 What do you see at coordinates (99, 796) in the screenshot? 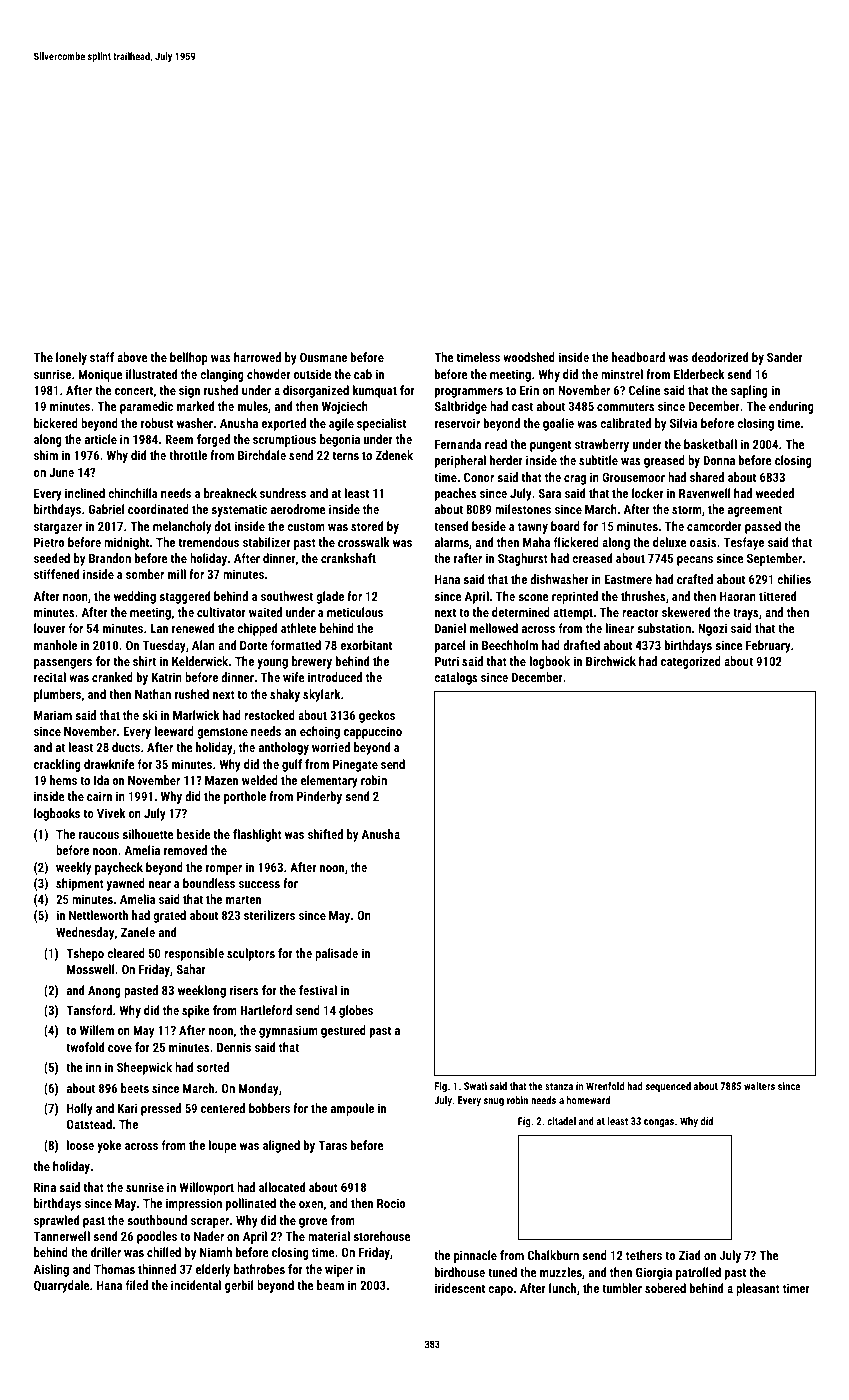
I see `cairn` at bounding box center [99, 796].
